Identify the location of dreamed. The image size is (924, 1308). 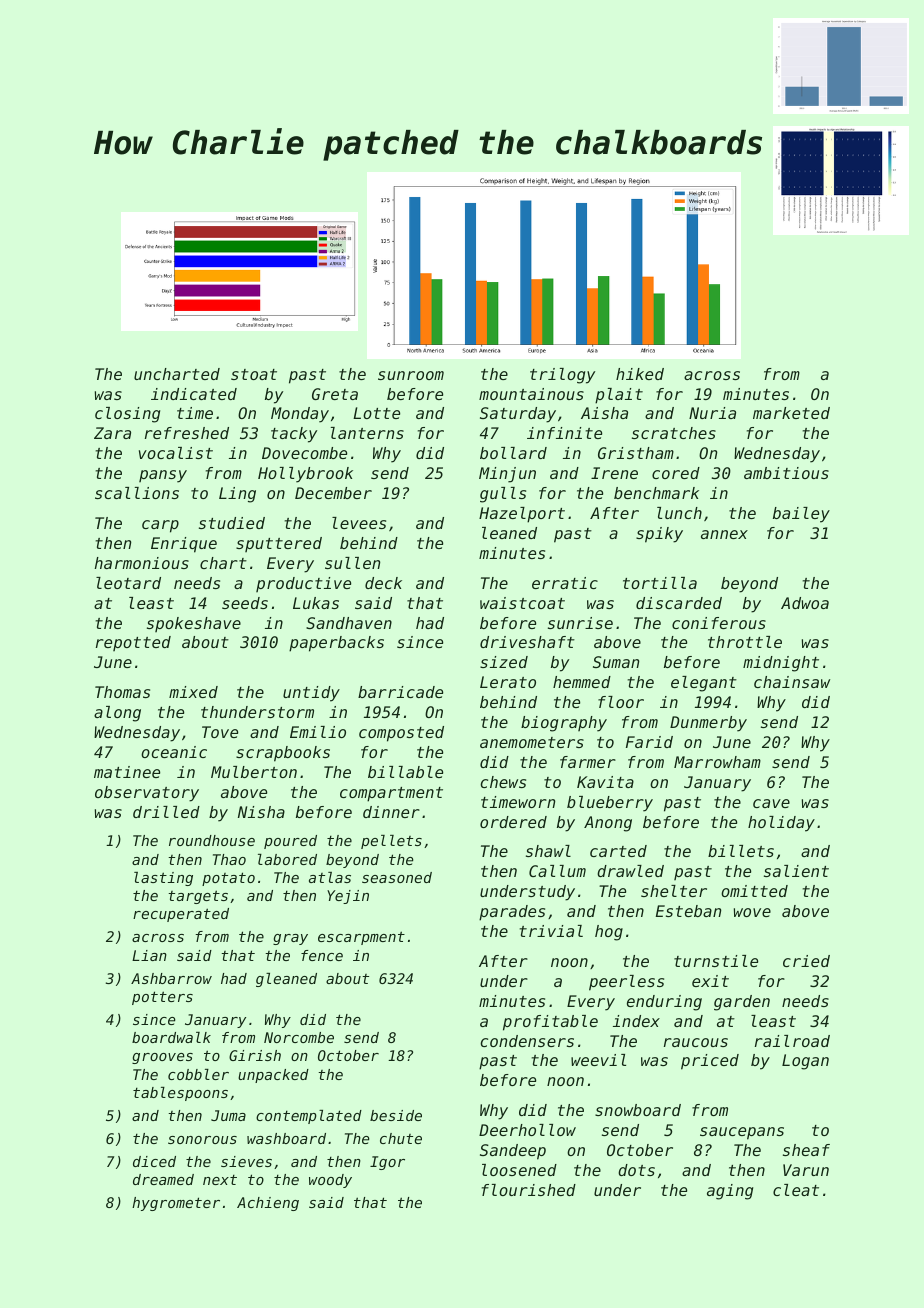
(163, 1179).
